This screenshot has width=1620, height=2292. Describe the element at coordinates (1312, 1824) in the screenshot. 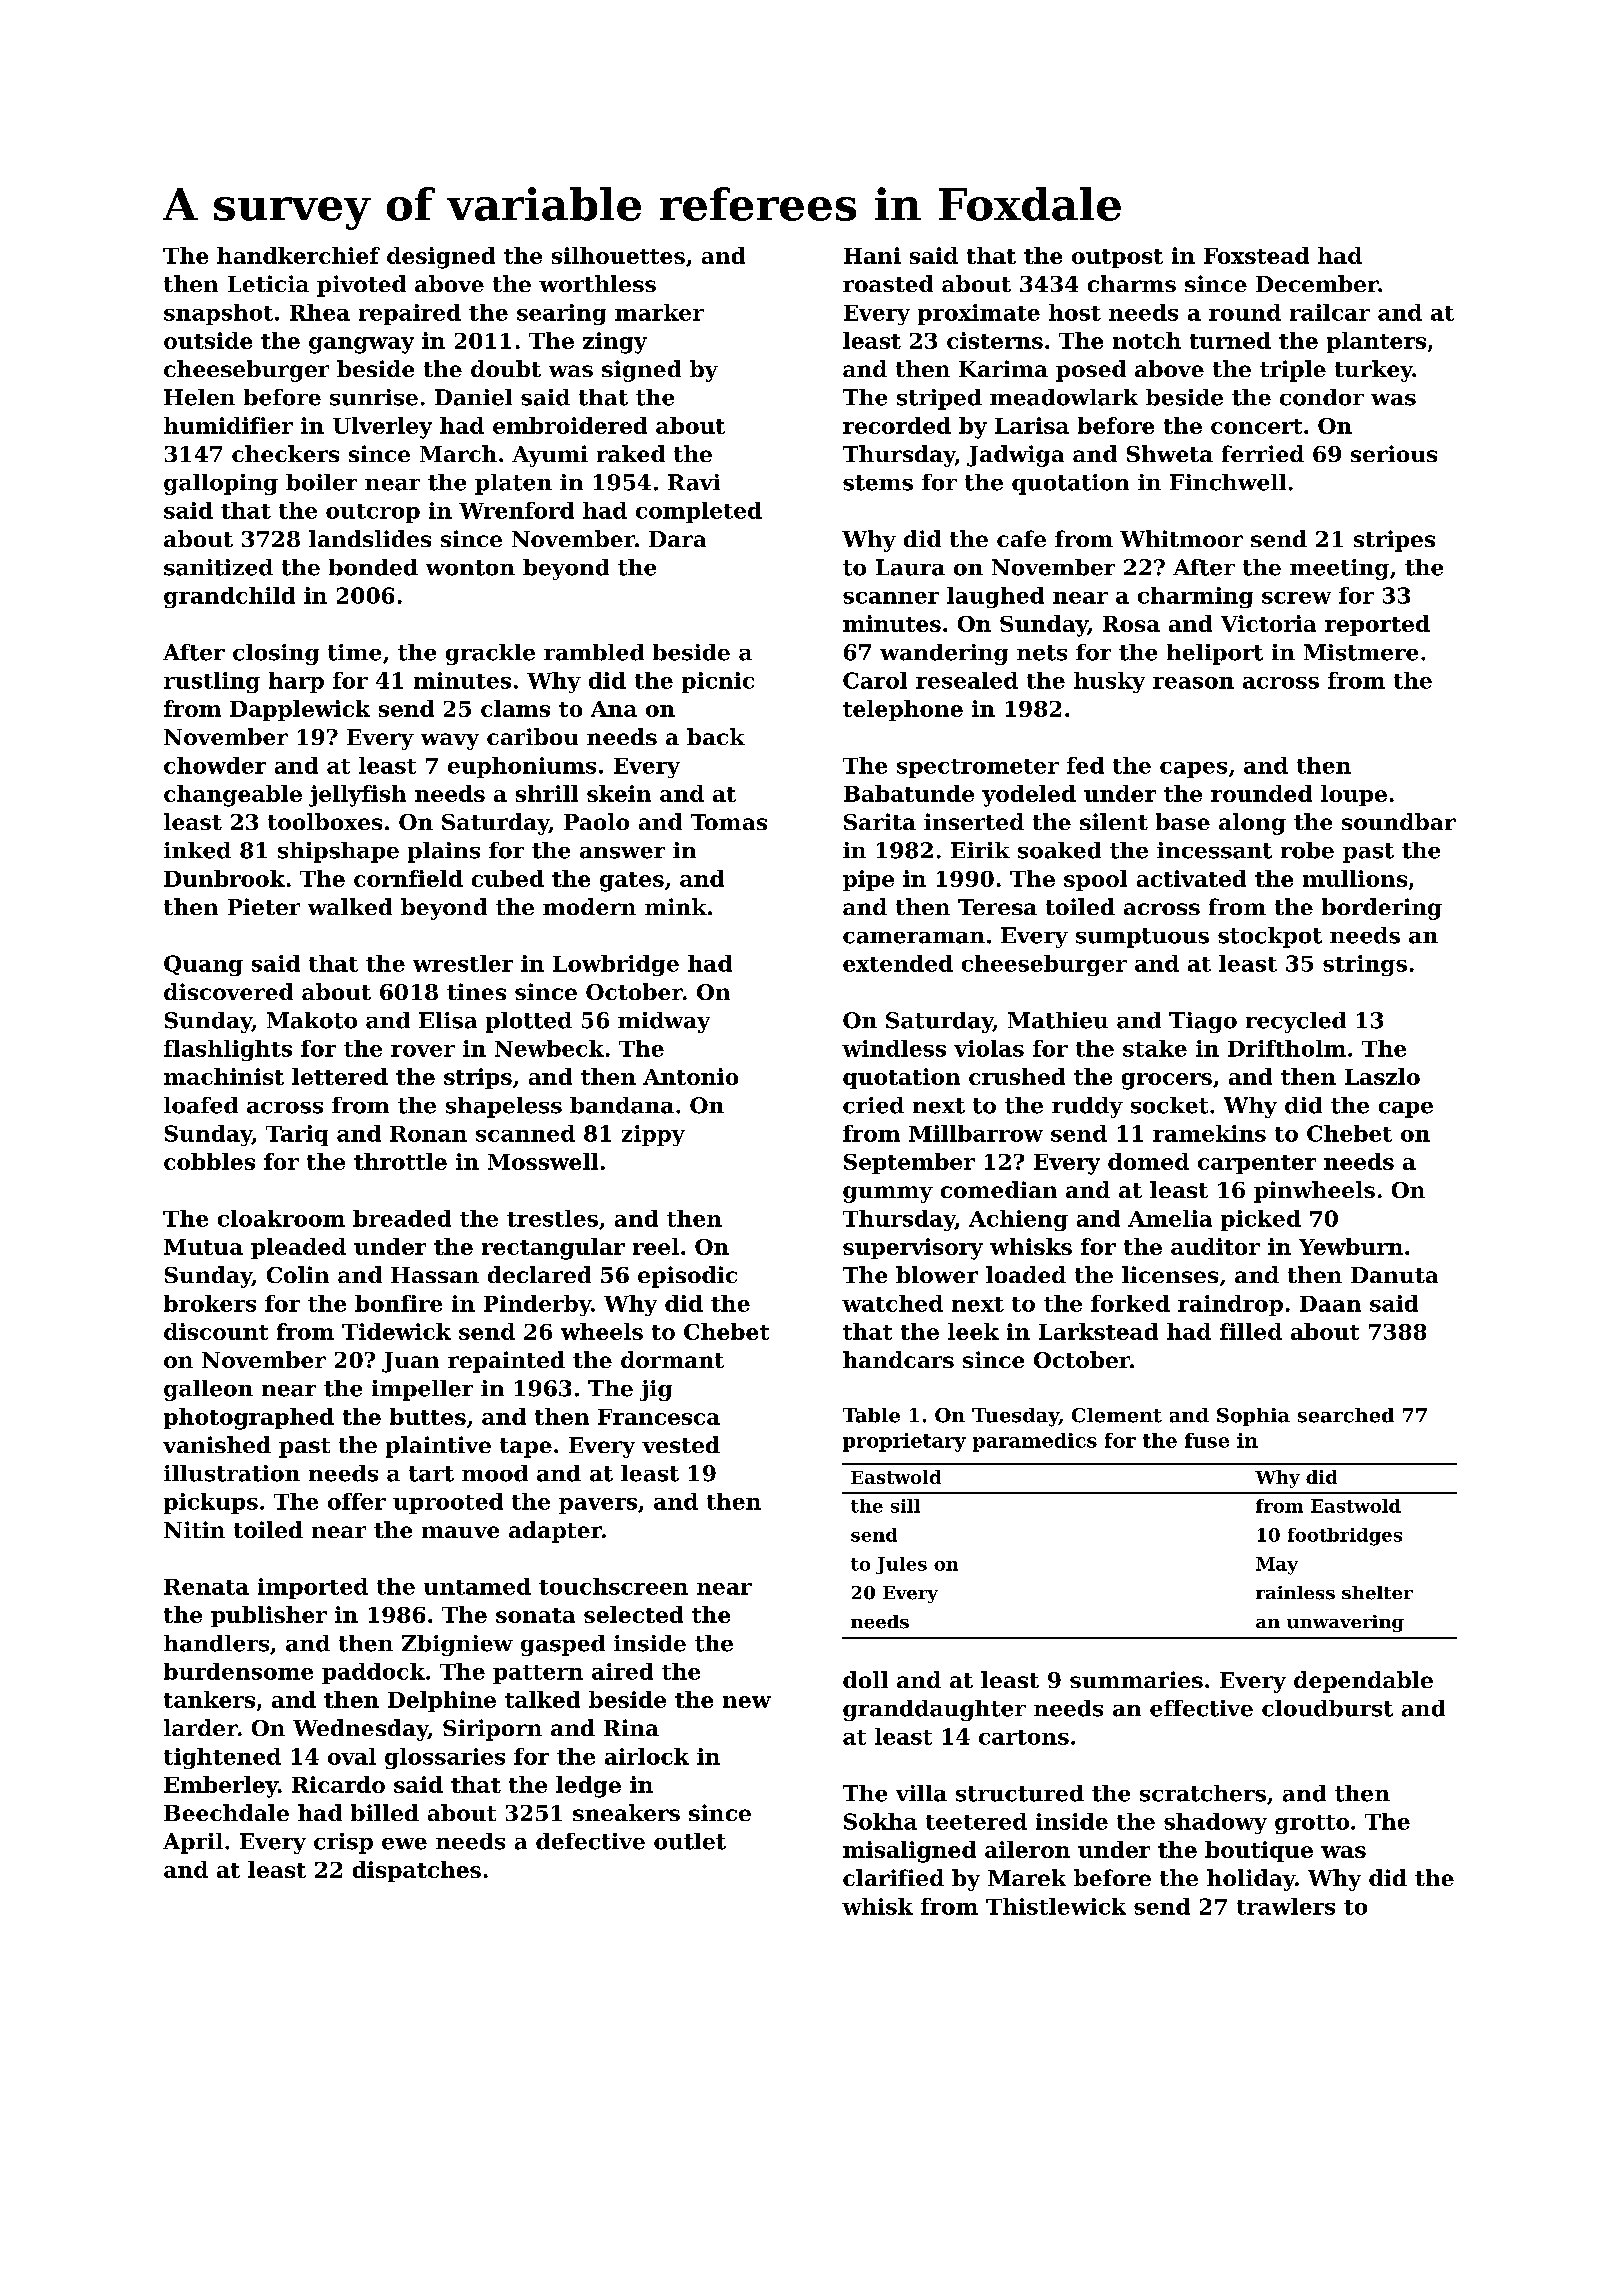

I see `grotto` at that location.
